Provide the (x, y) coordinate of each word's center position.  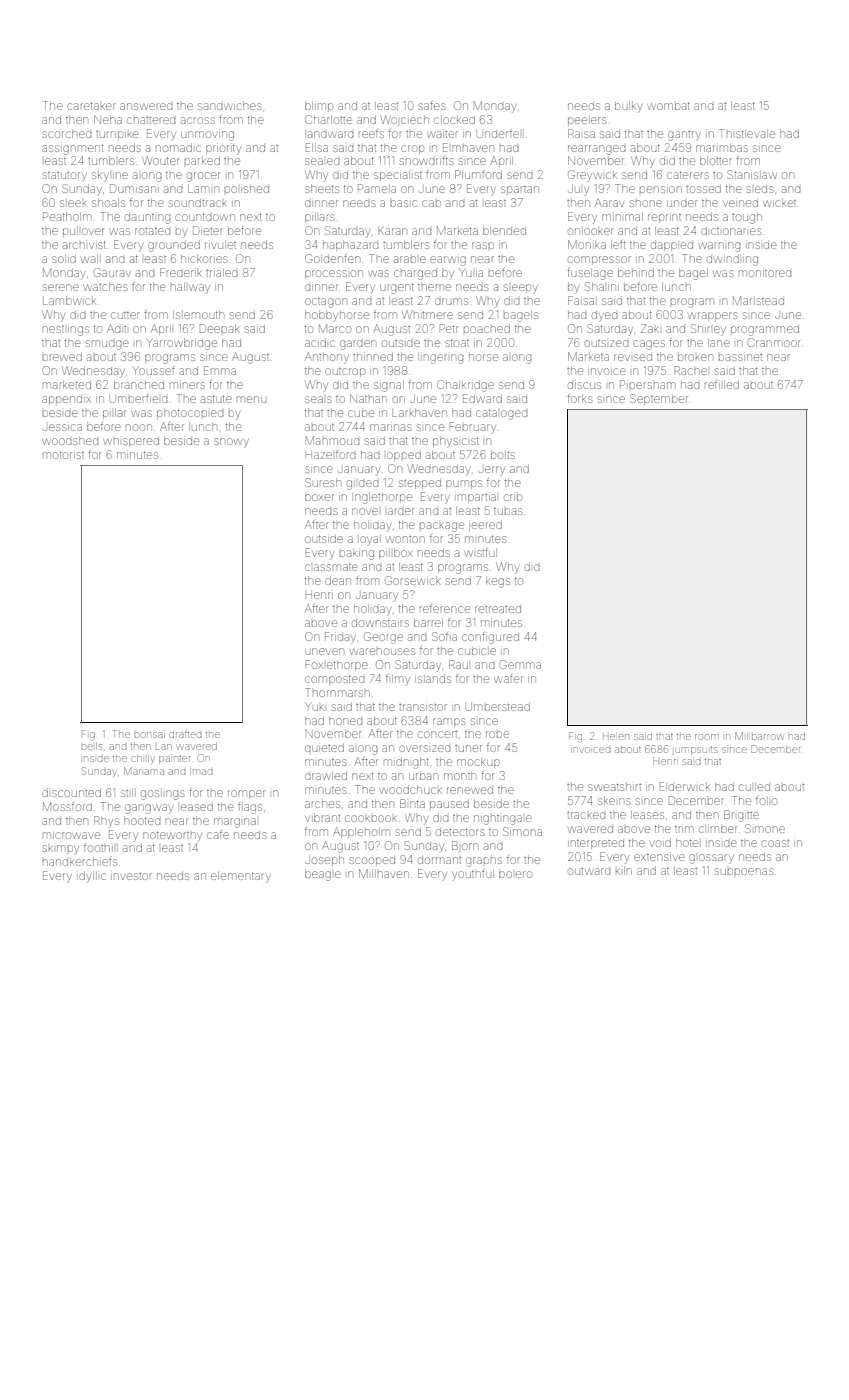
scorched (67, 134)
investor (131, 876)
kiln (624, 871)
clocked (454, 120)
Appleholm (361, 832)
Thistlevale (747, 133)
